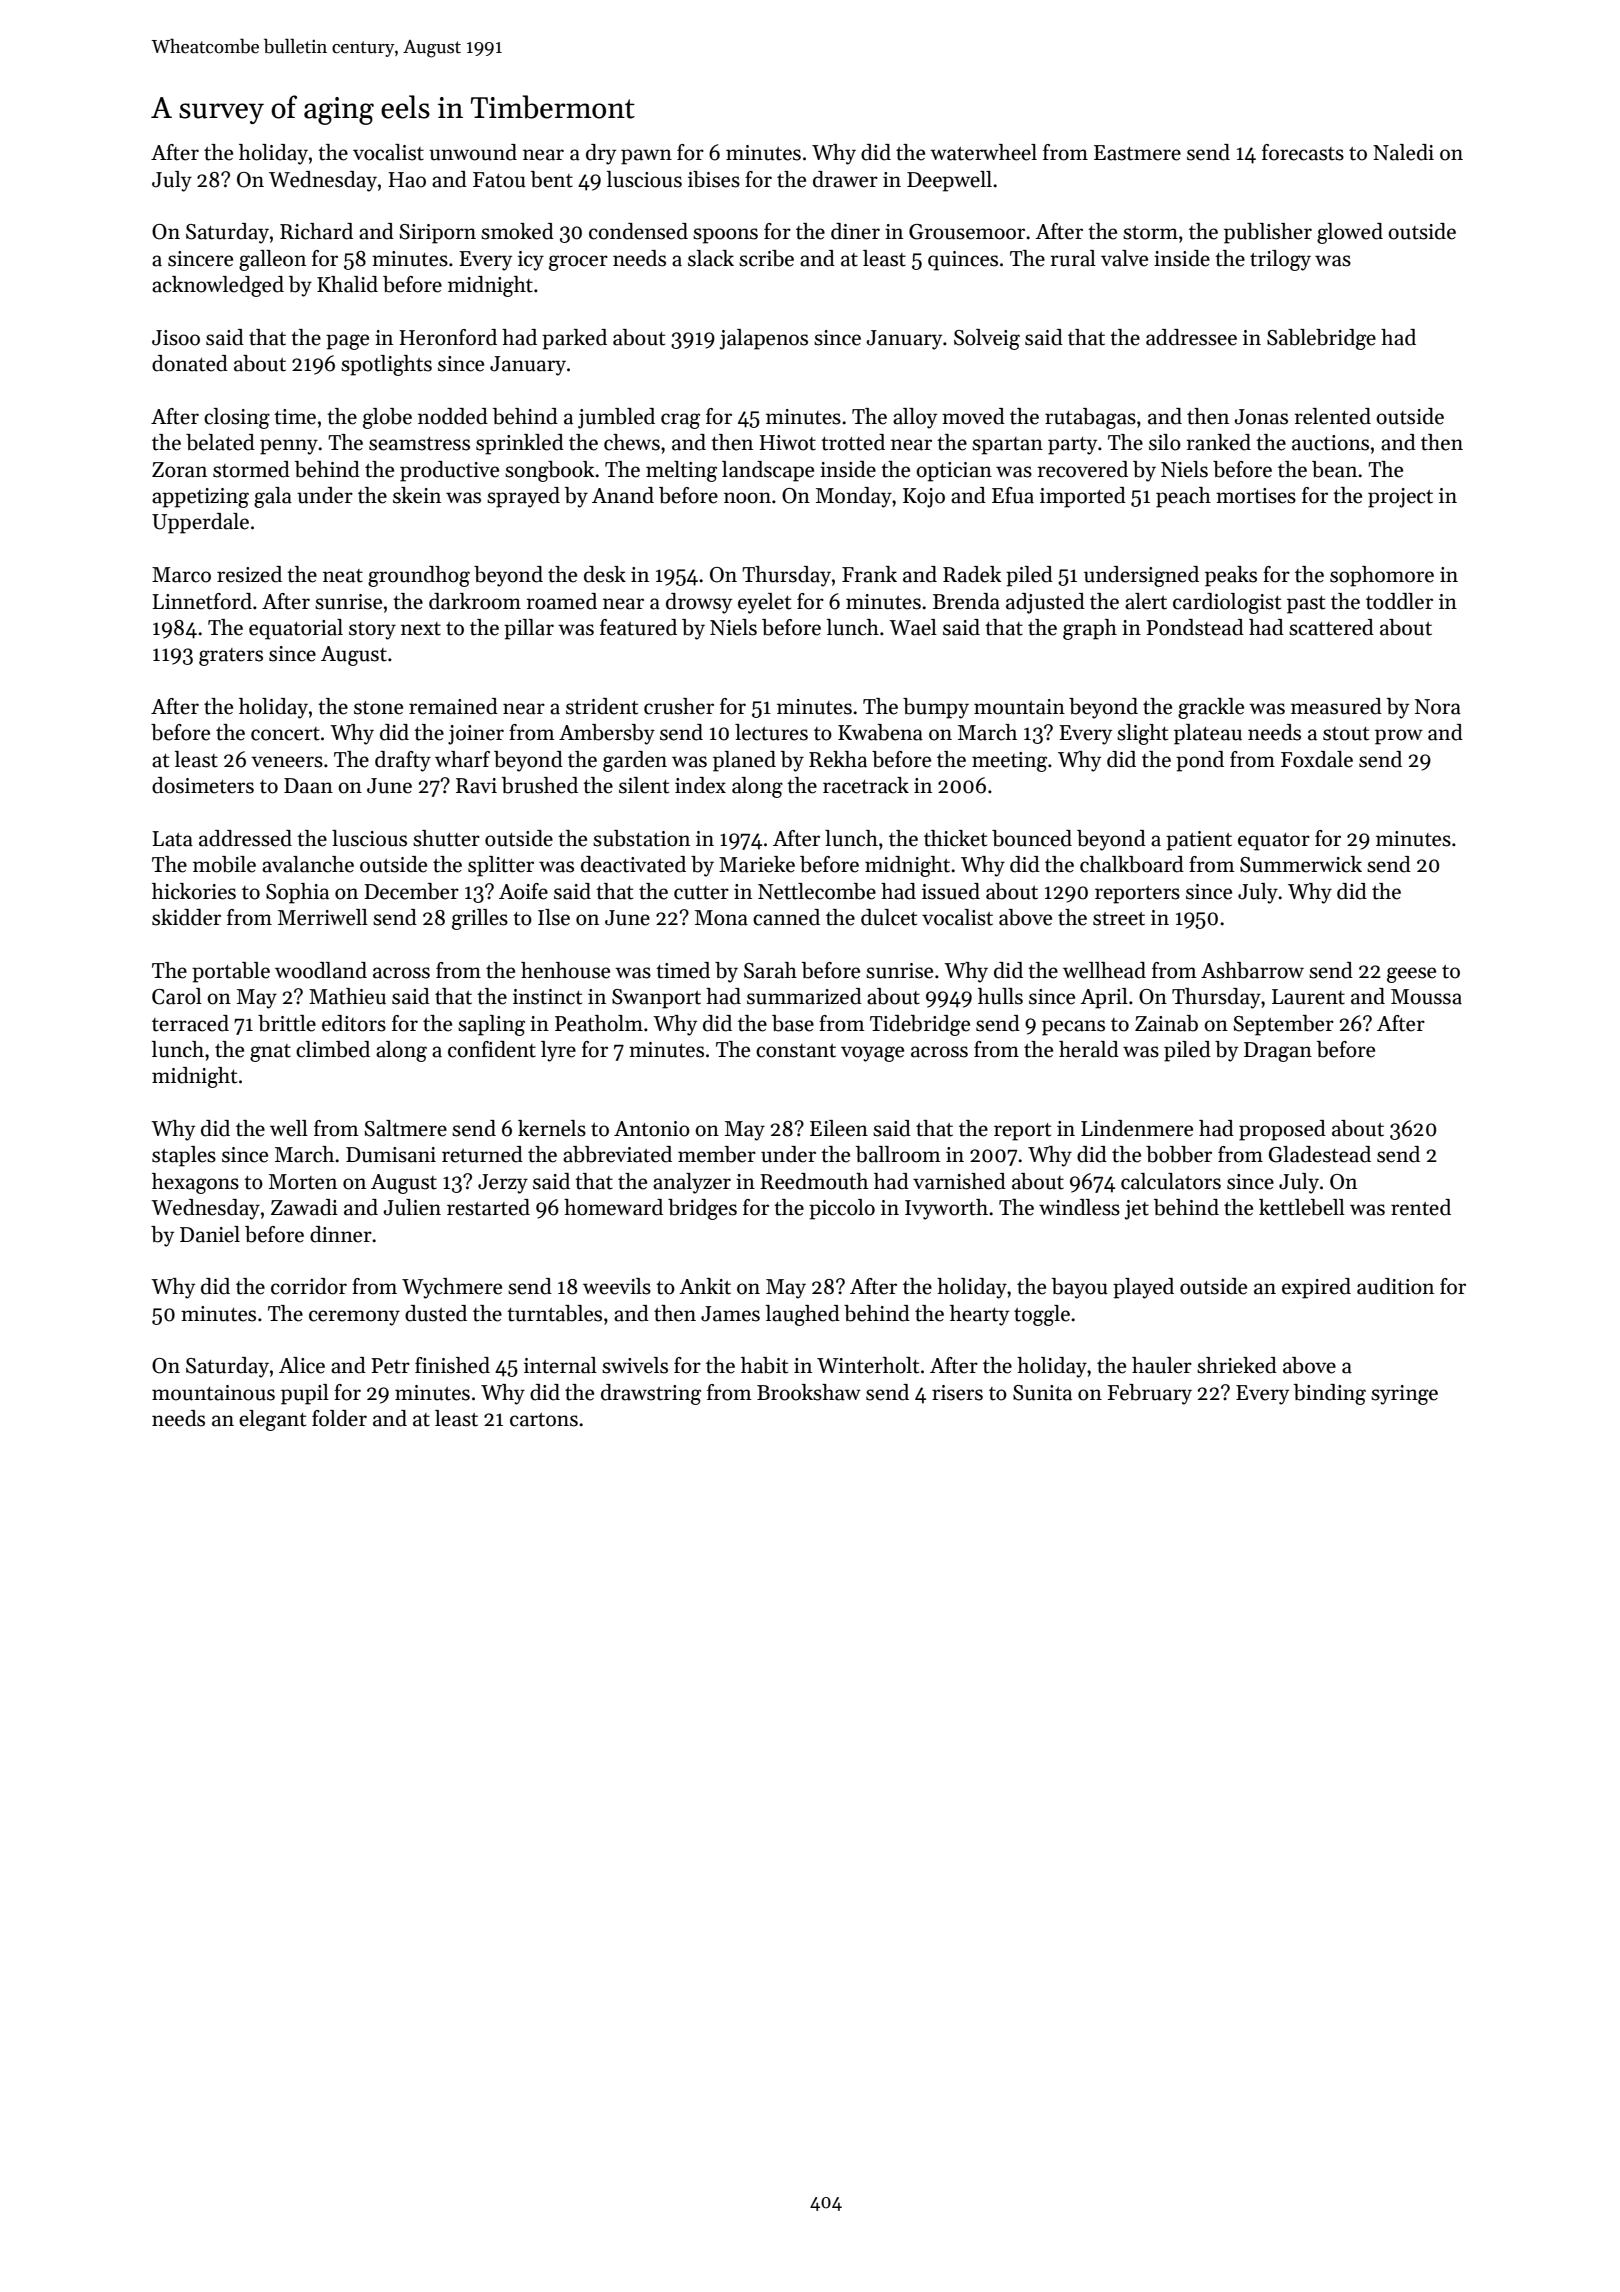  I want to click on Hao, so click(407, 180).
